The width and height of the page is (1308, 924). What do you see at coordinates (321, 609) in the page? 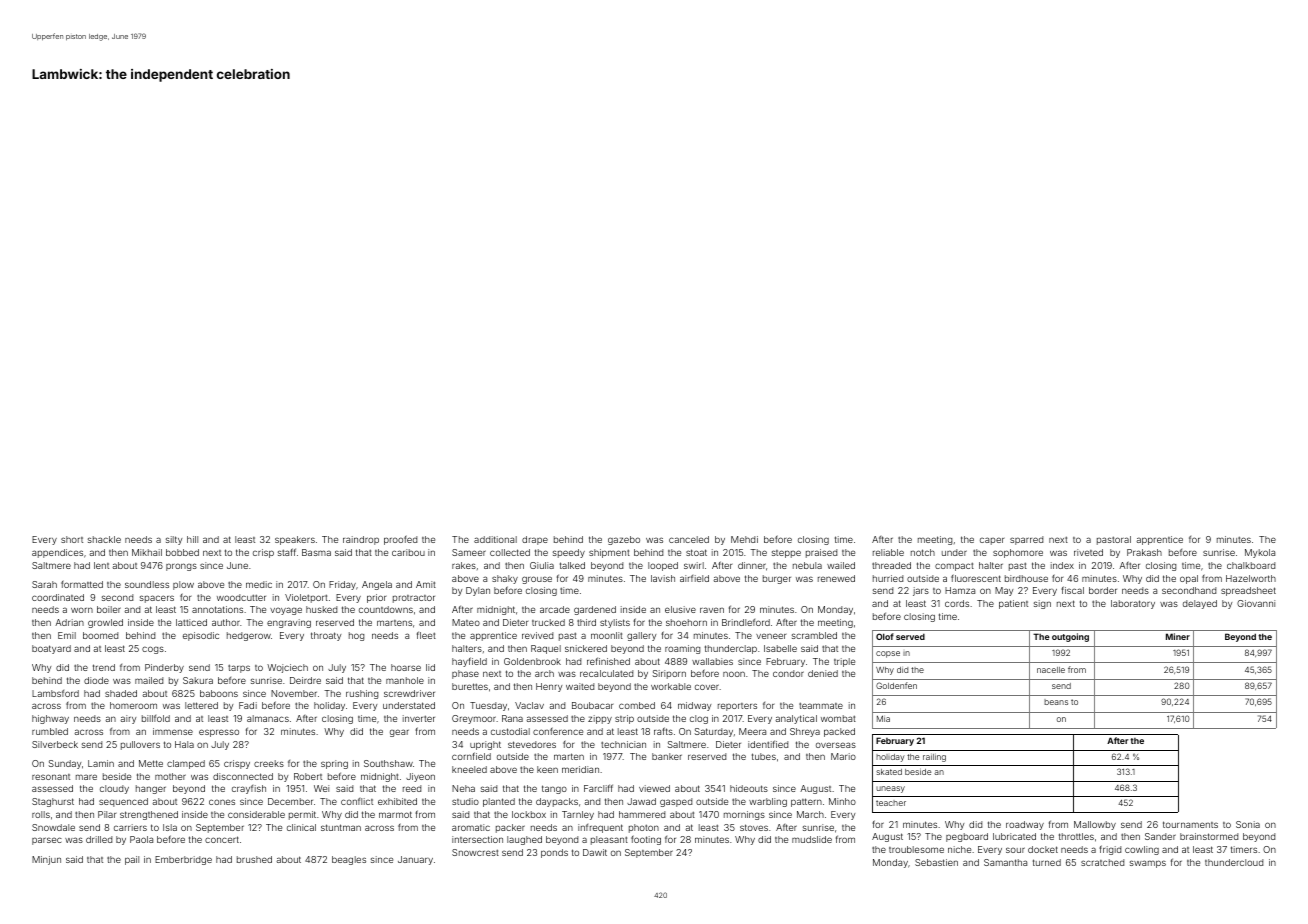
I see `husked` at bounding box center [321, 609].
